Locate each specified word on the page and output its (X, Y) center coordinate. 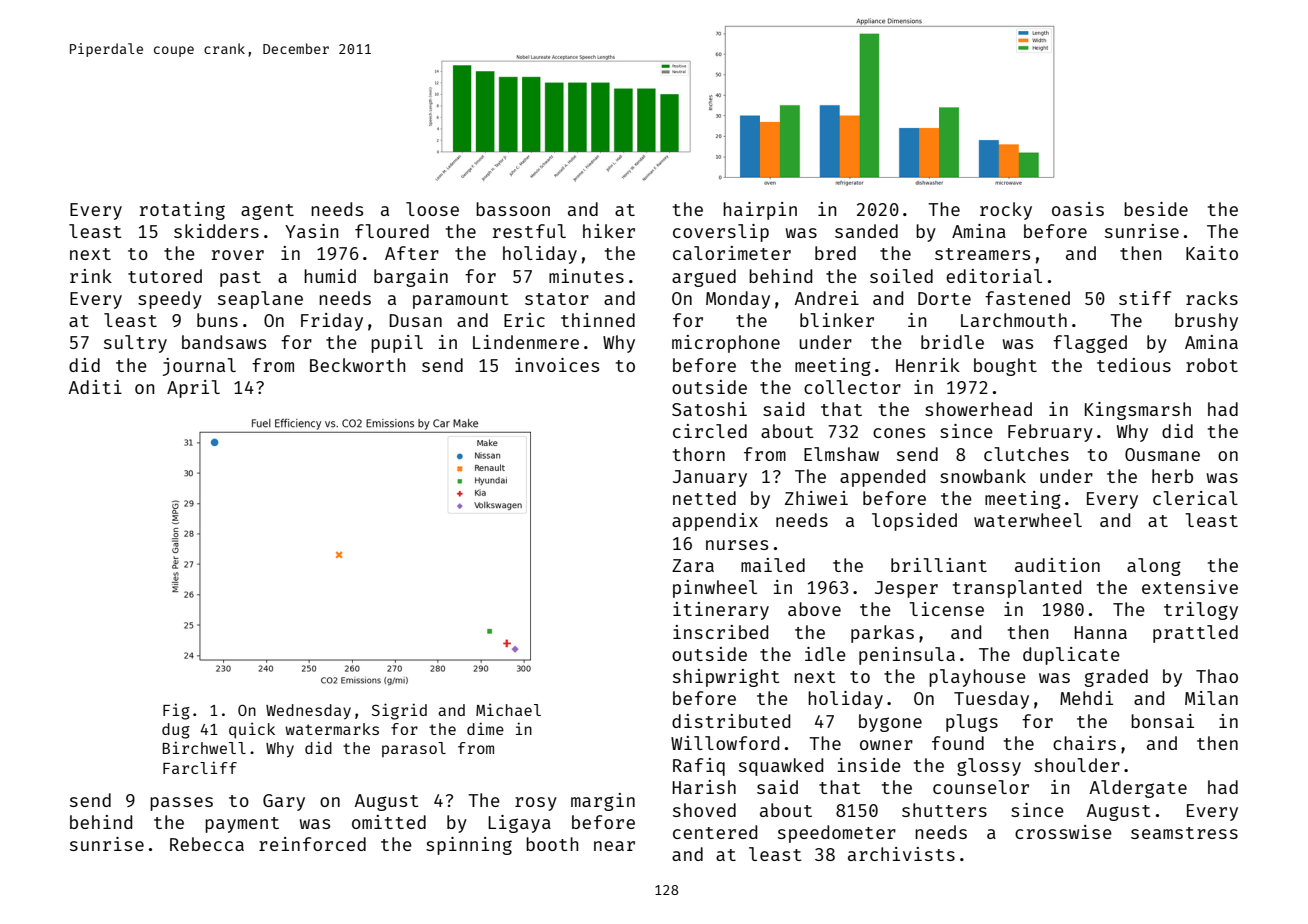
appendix (715, 522)
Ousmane (1162, 454)
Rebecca (207, 844)
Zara (693, 565)
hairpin (760, 211)
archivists (901, 854)
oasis (1078, 209)
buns (217, 320)
